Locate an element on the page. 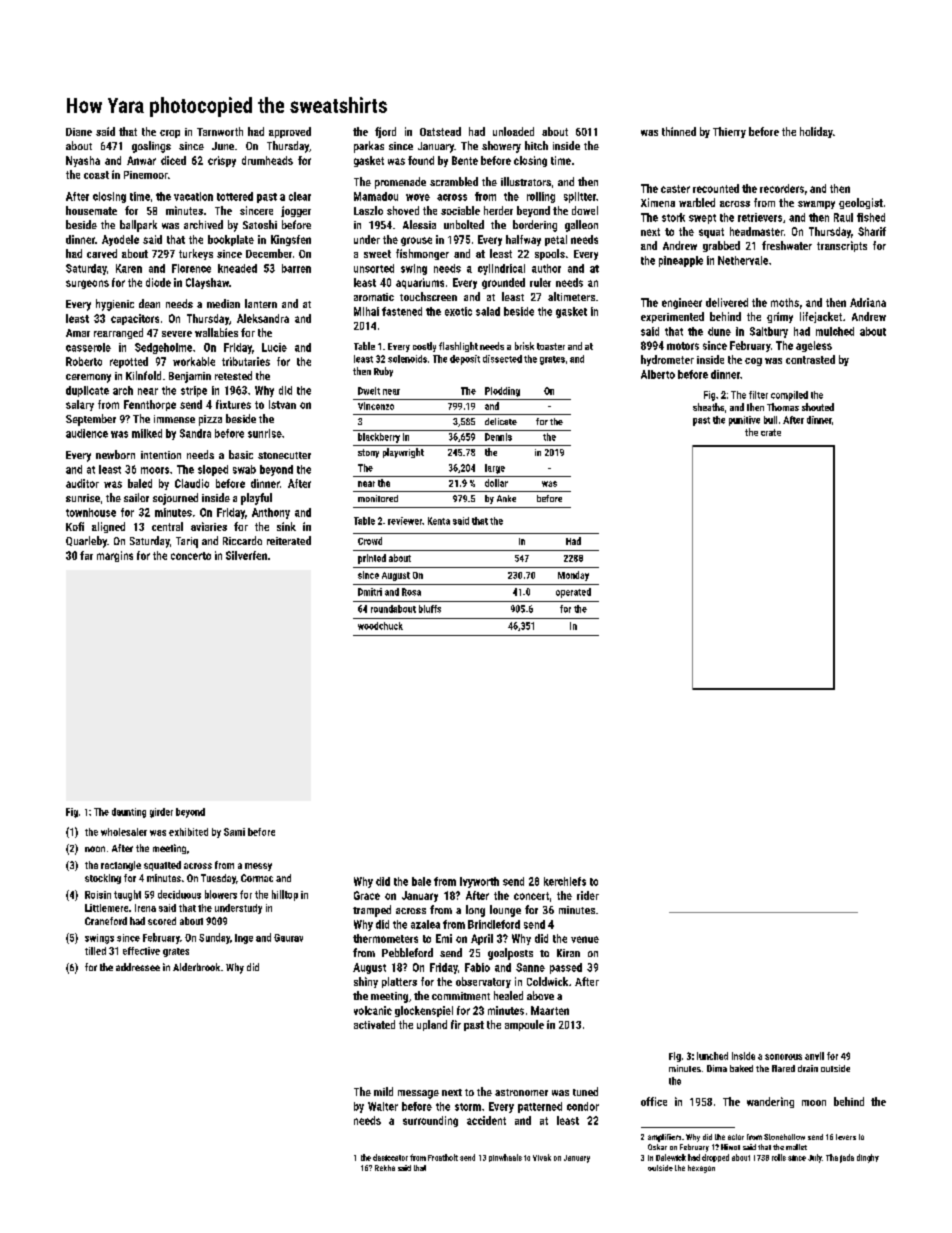 Image resolution: width=952 pixels, height=1233 pixels. crop is located at coordinates (170, 134).
